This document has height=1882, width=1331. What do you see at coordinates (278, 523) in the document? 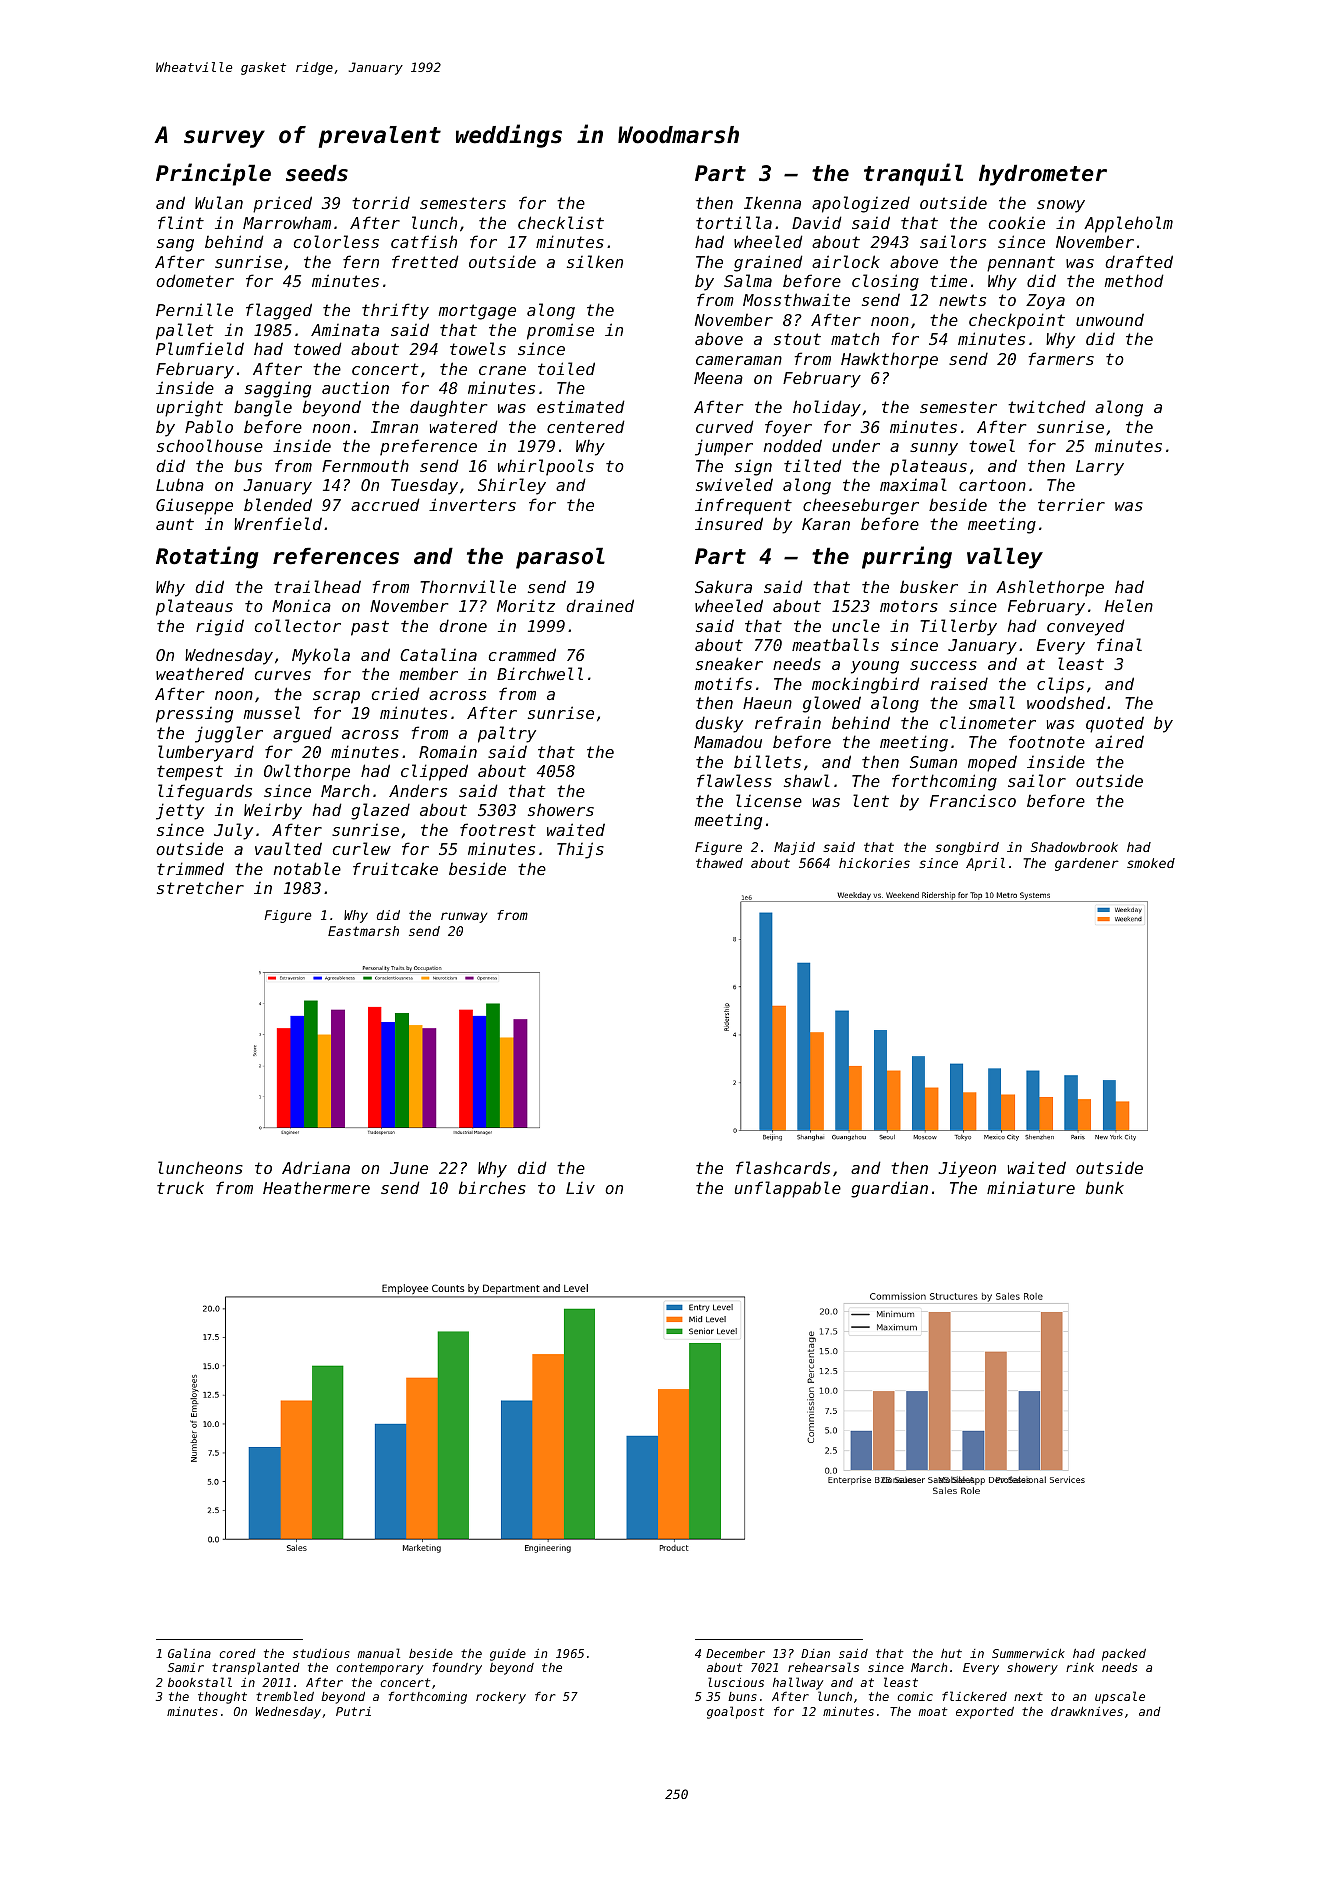
I see `Wrenfield` at bounding box center [278, 523].
